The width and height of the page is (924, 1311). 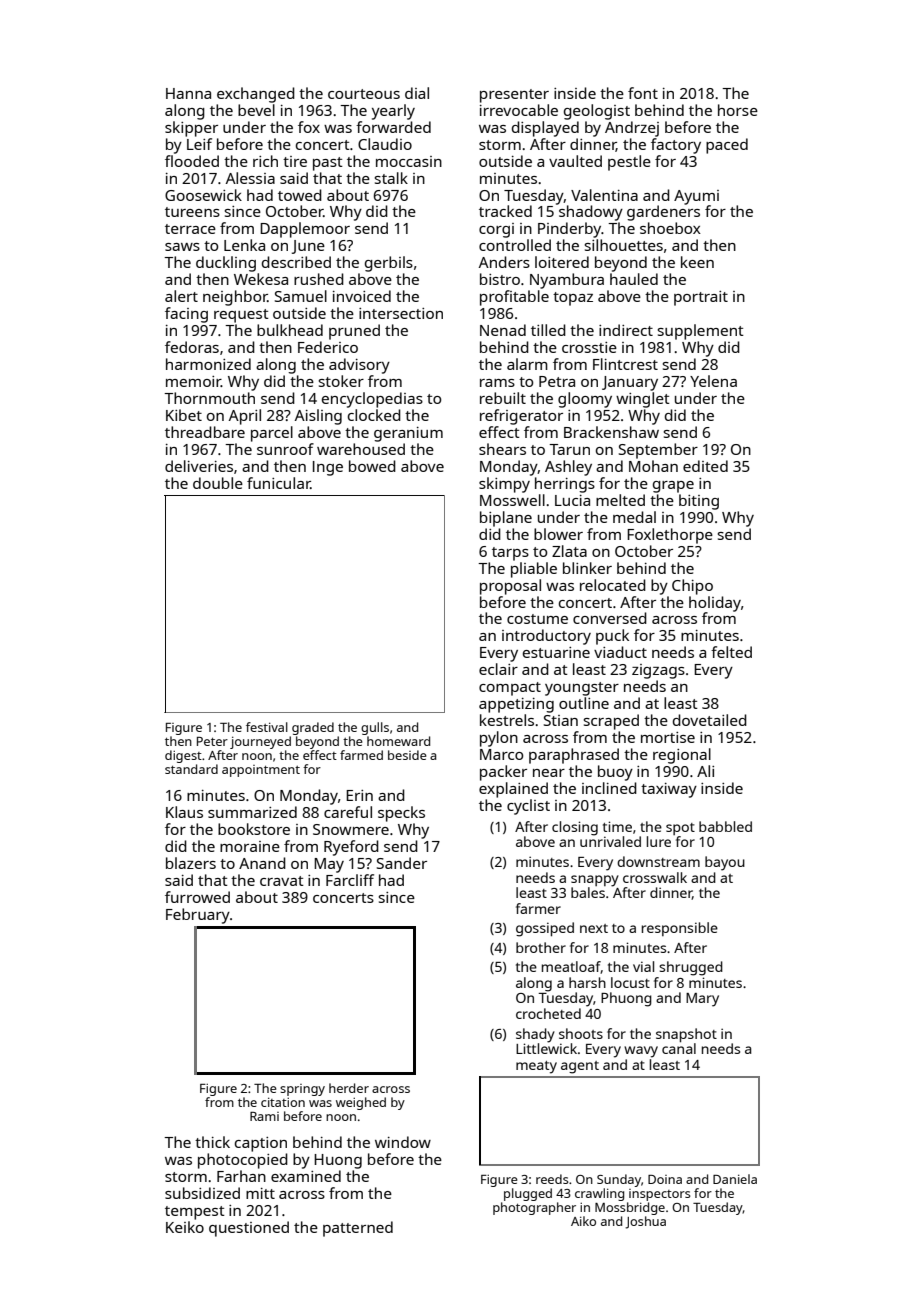 I want to click on Yelena, so click(x=713, y=381).
